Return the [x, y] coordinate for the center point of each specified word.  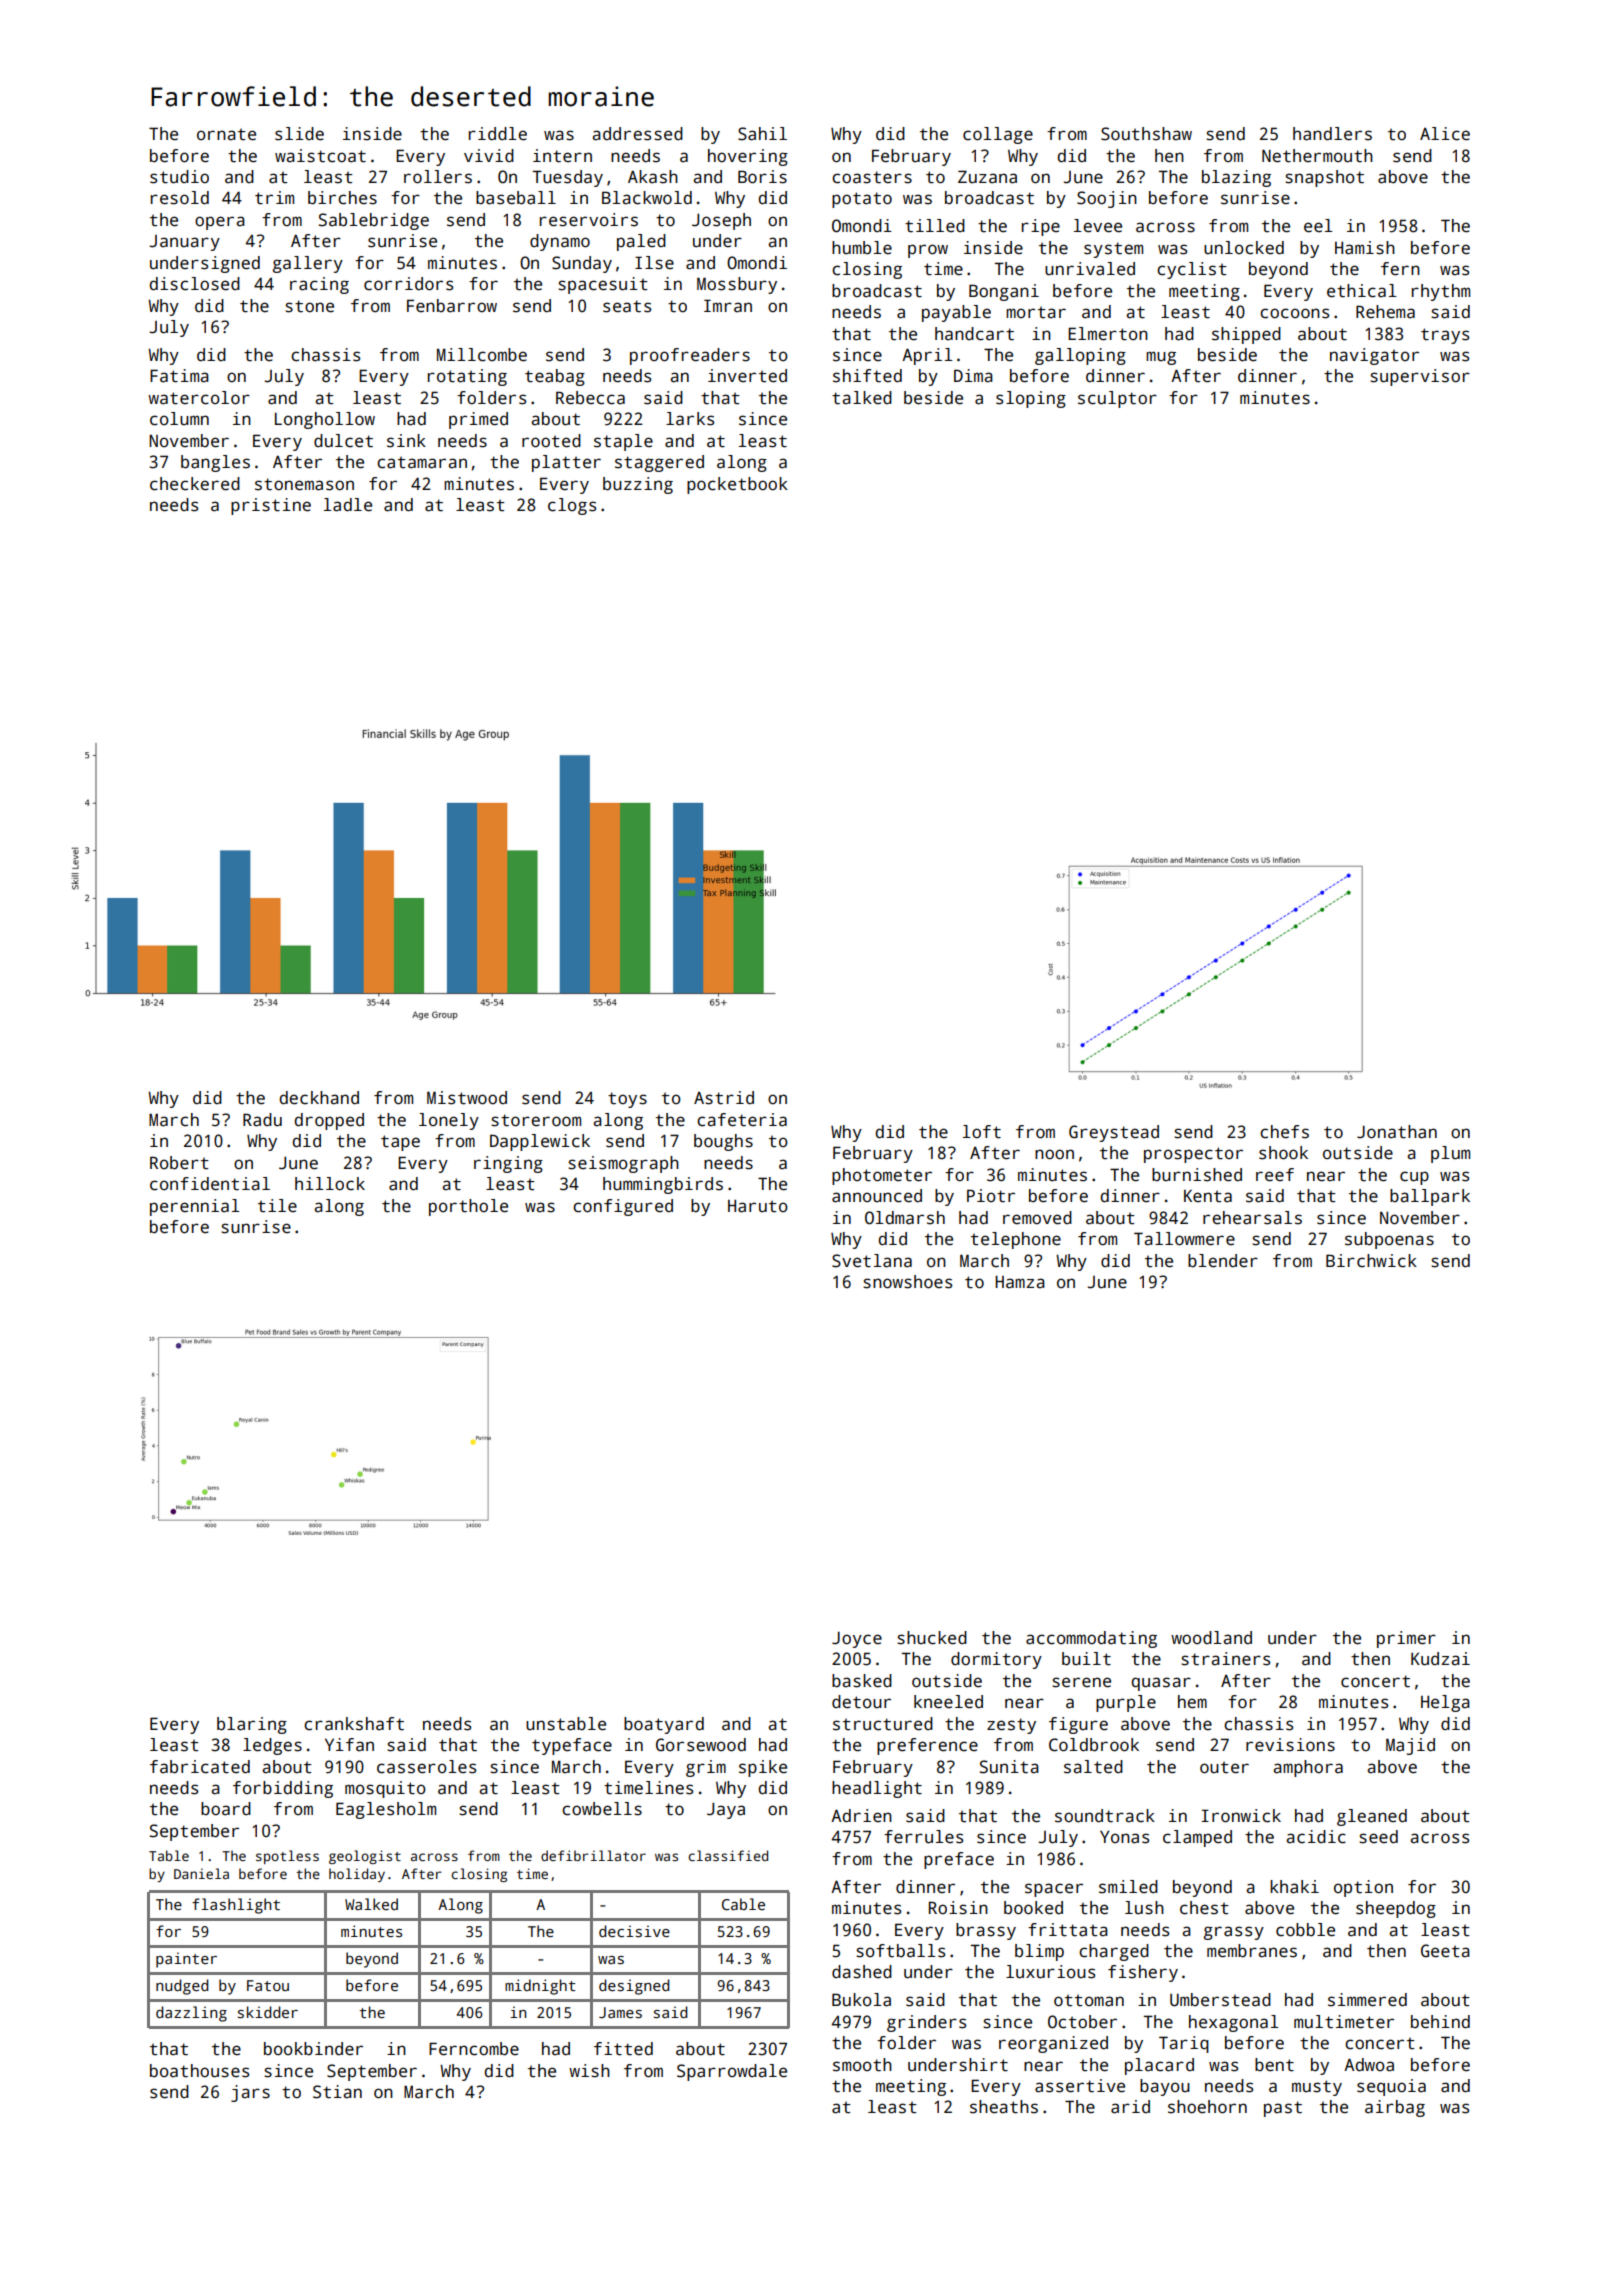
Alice [1445, 134]
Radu [262, 1120]
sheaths [1004, 2107]
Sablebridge [374, 221]
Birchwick [1371, 1261]
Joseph [721, 221]
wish [589, 2071]
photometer [882, 1176]
